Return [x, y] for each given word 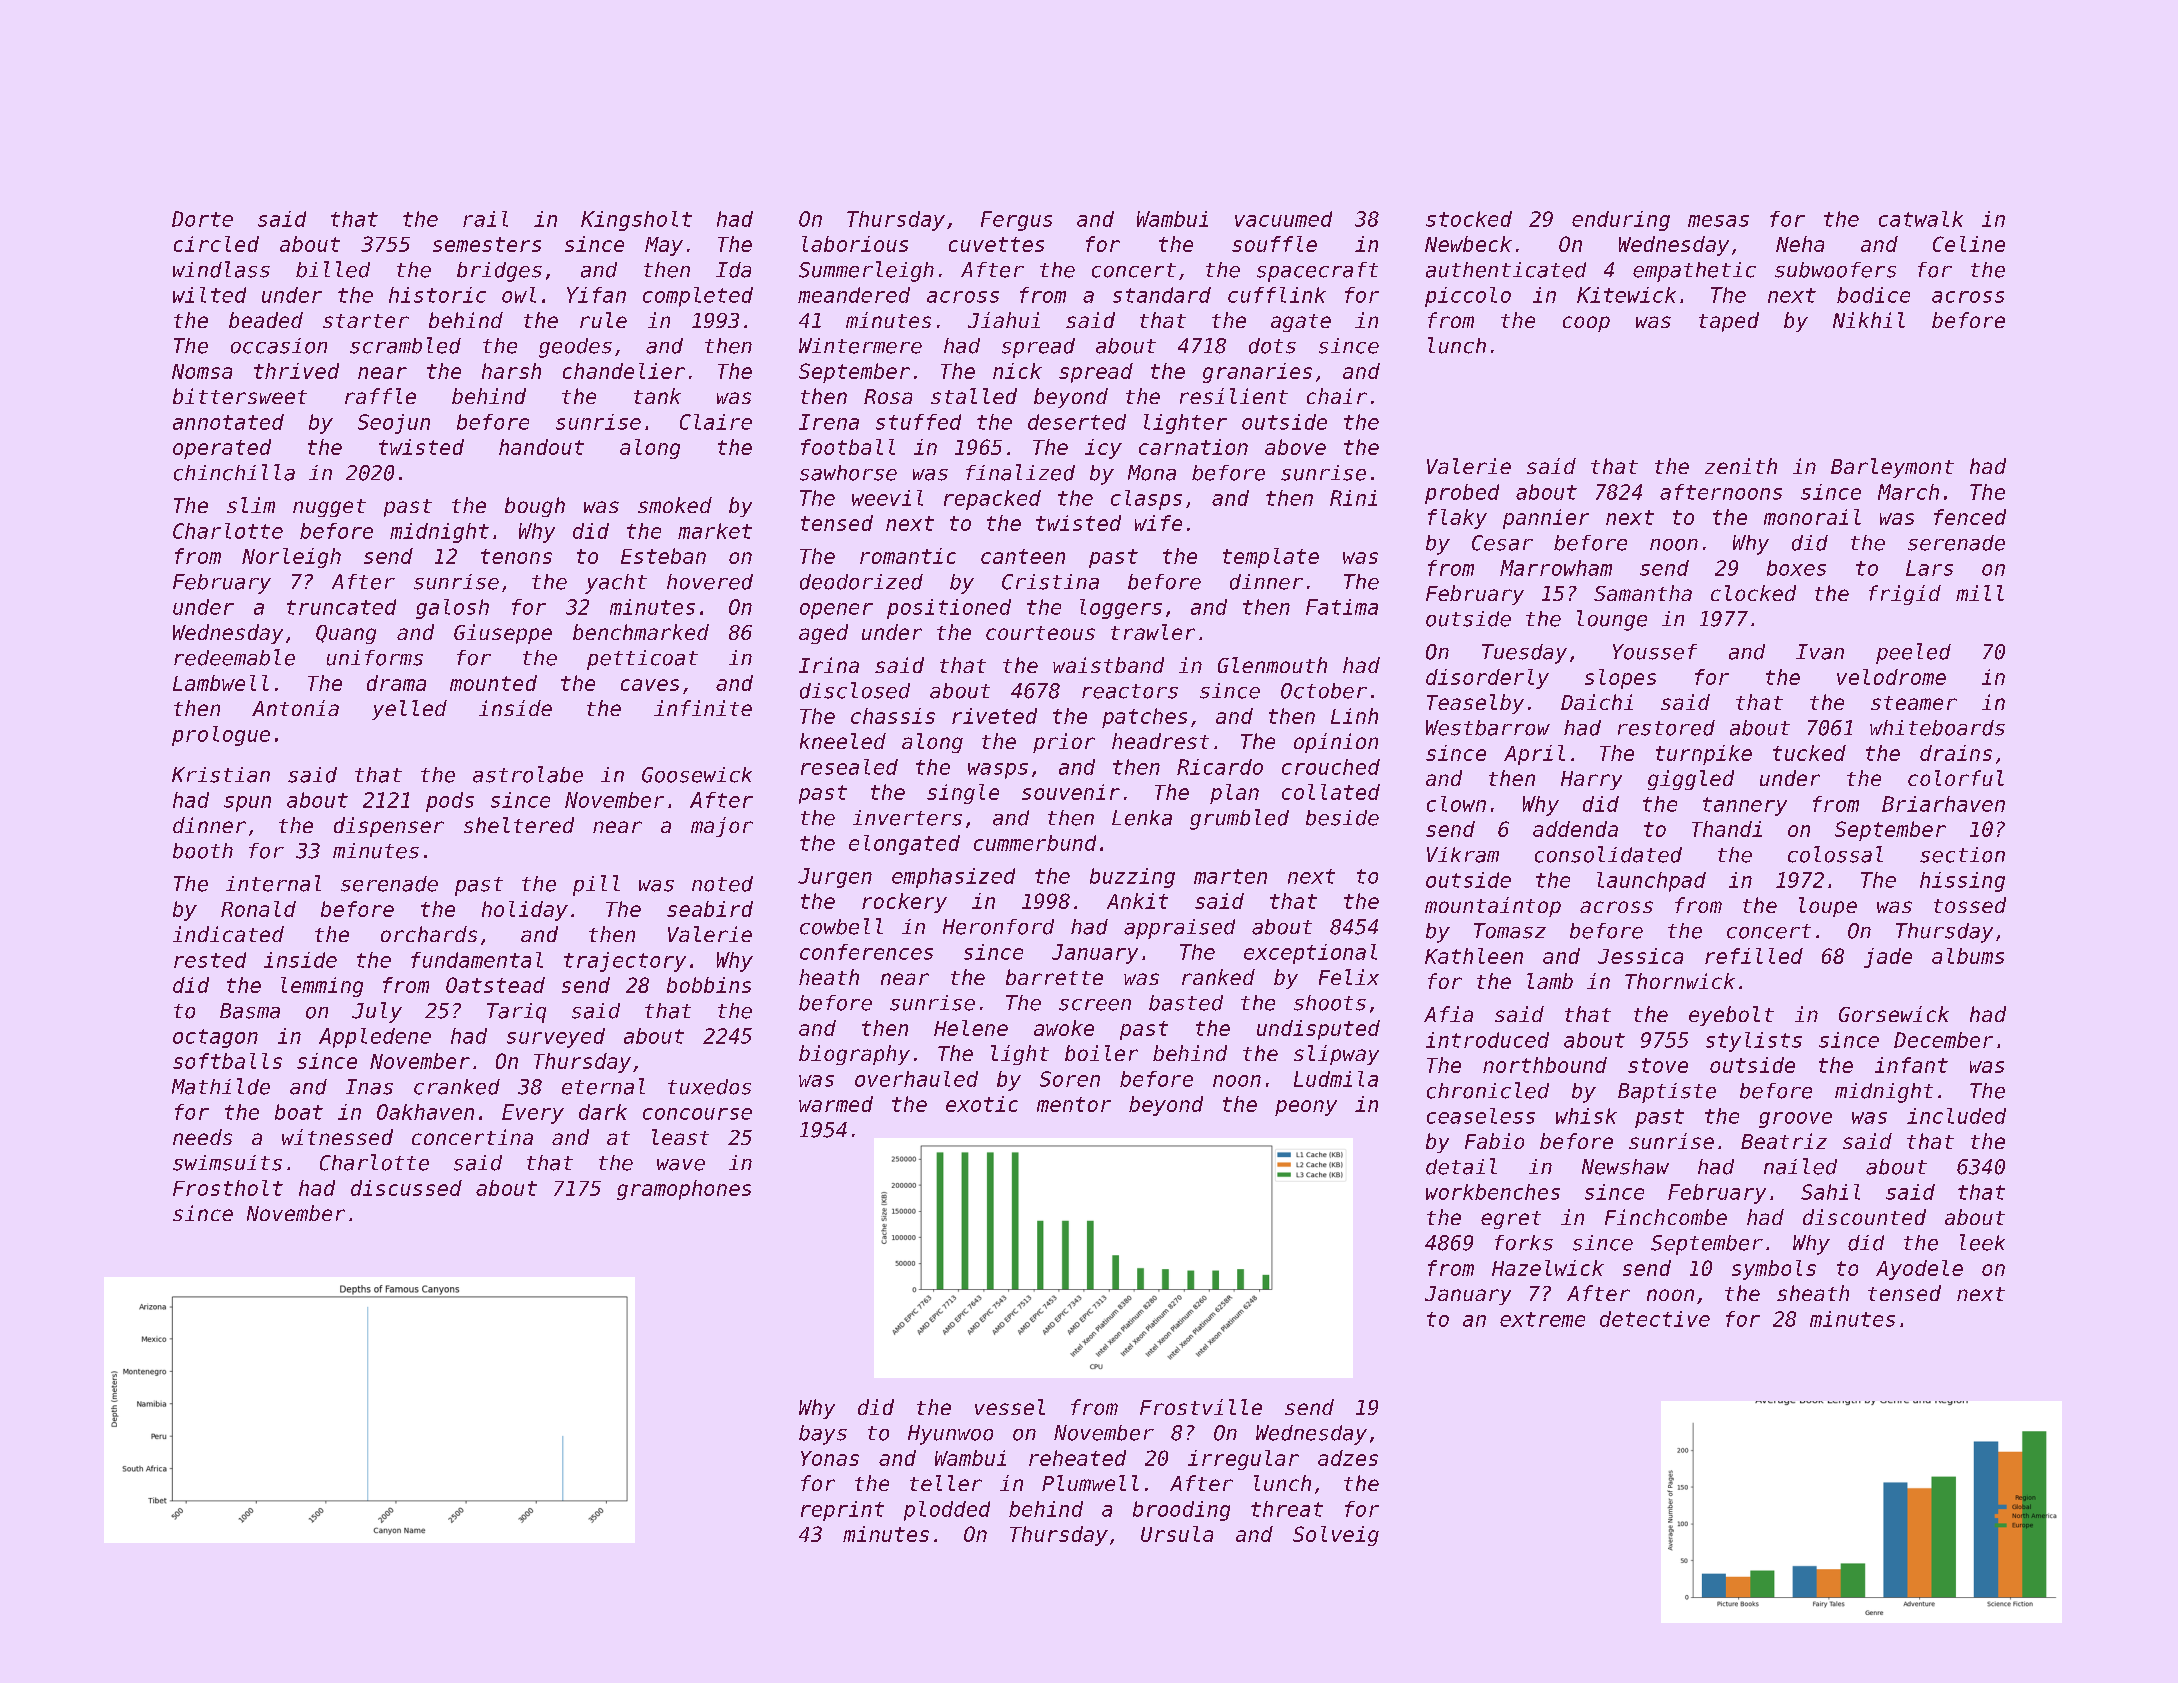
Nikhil [1869, 320]
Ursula [1177, 1534]
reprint [842, 1511]
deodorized [861, 582]
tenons [516, 556]
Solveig [1336, 1536]
